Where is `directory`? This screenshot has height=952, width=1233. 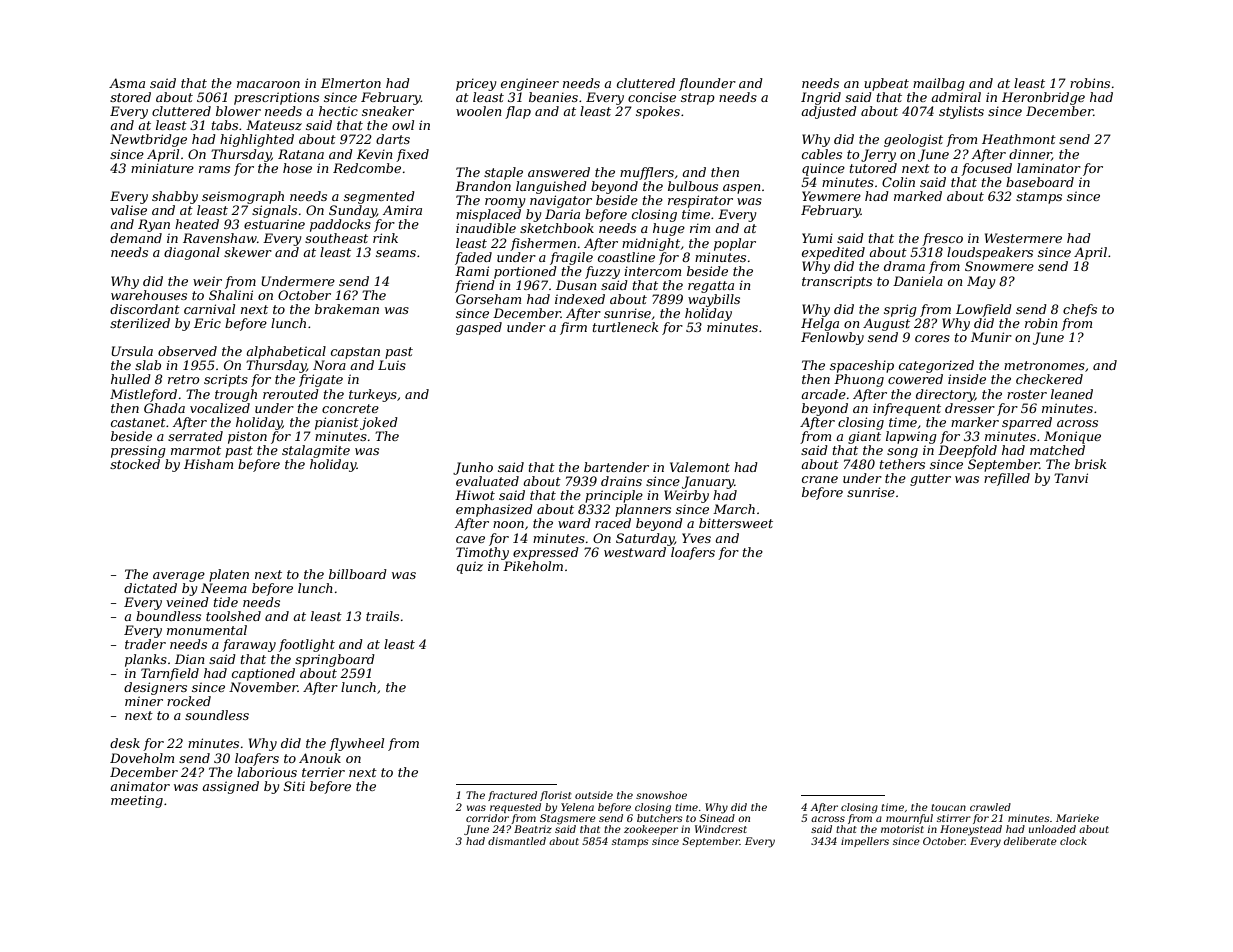 directory is located at coordinates (945, 395).
